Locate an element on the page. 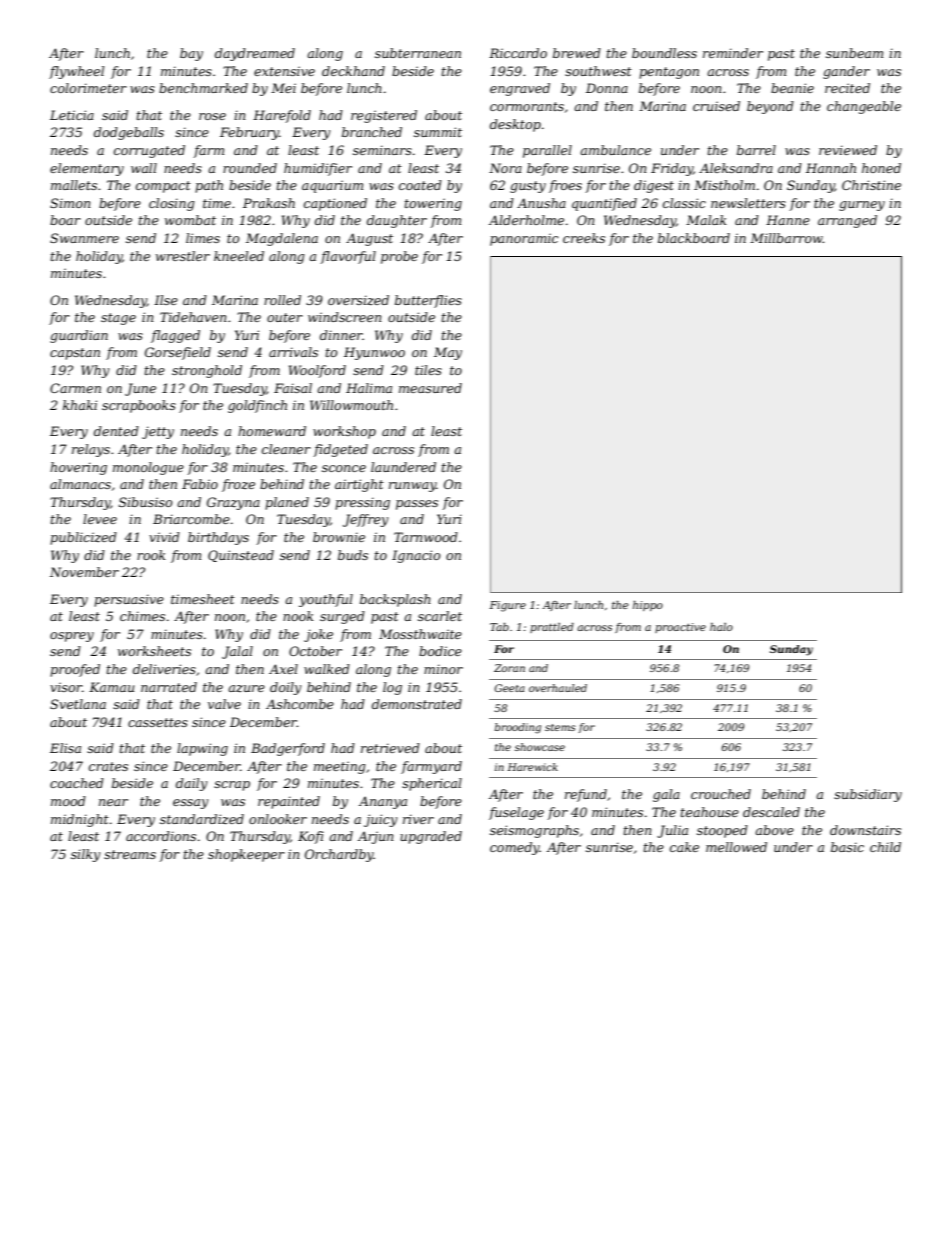 This document has width=952, height=1233. Ananya is located at coordinates (383, 802).
